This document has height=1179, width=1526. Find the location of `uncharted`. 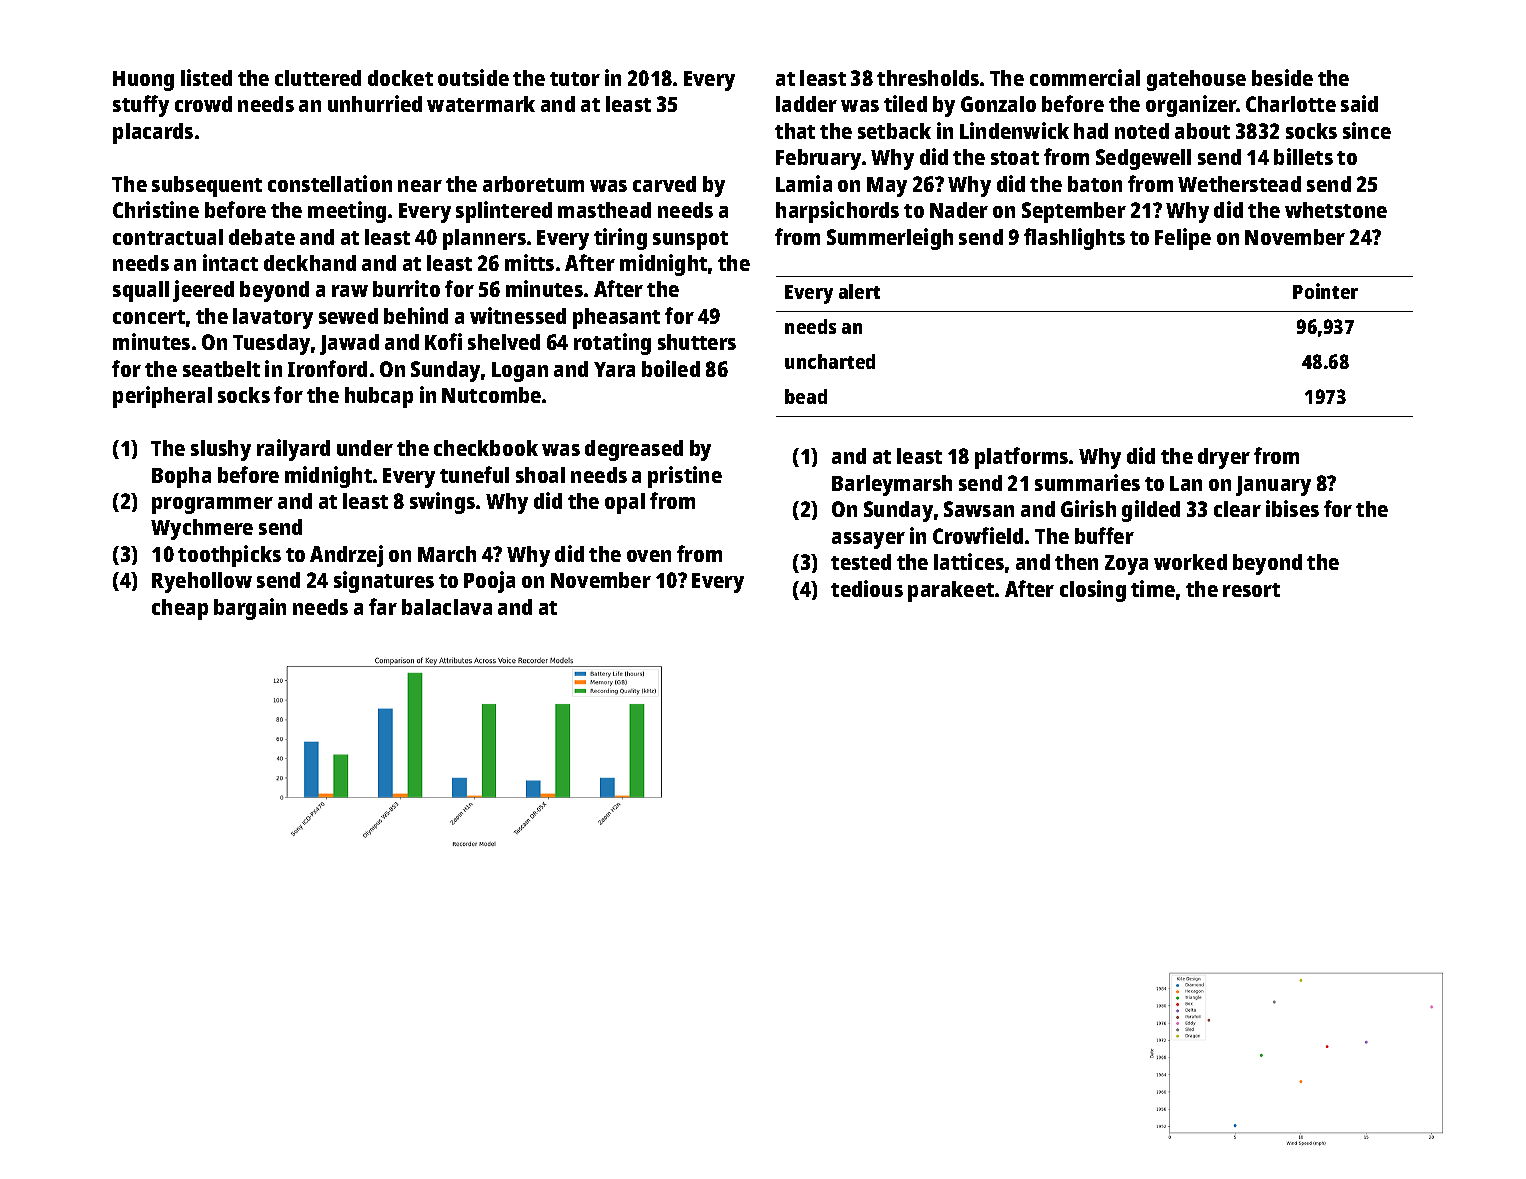

uncharted is located at coordinates (830, 361).
